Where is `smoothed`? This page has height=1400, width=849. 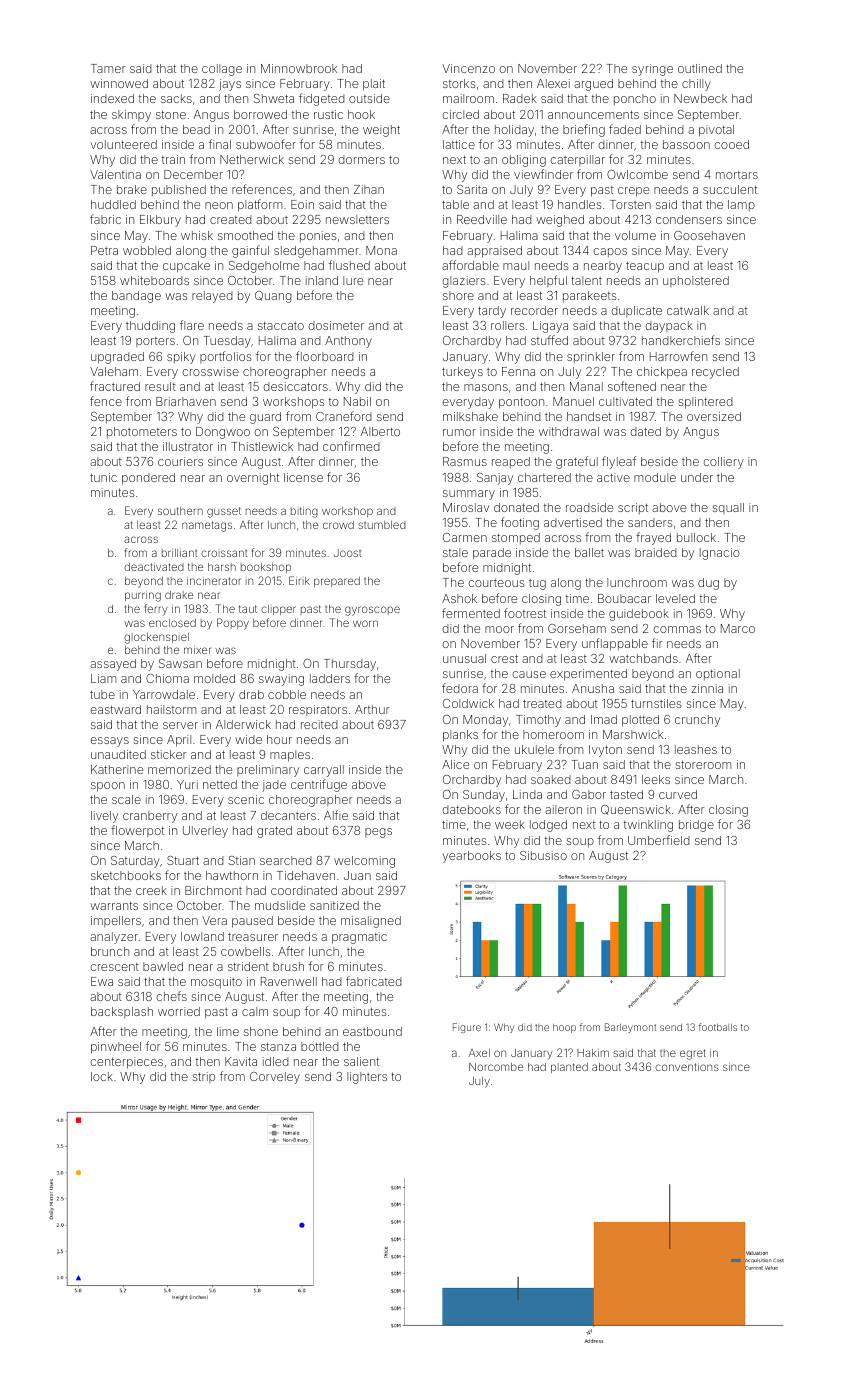
smoothed is located at coordinates (245, 235).
